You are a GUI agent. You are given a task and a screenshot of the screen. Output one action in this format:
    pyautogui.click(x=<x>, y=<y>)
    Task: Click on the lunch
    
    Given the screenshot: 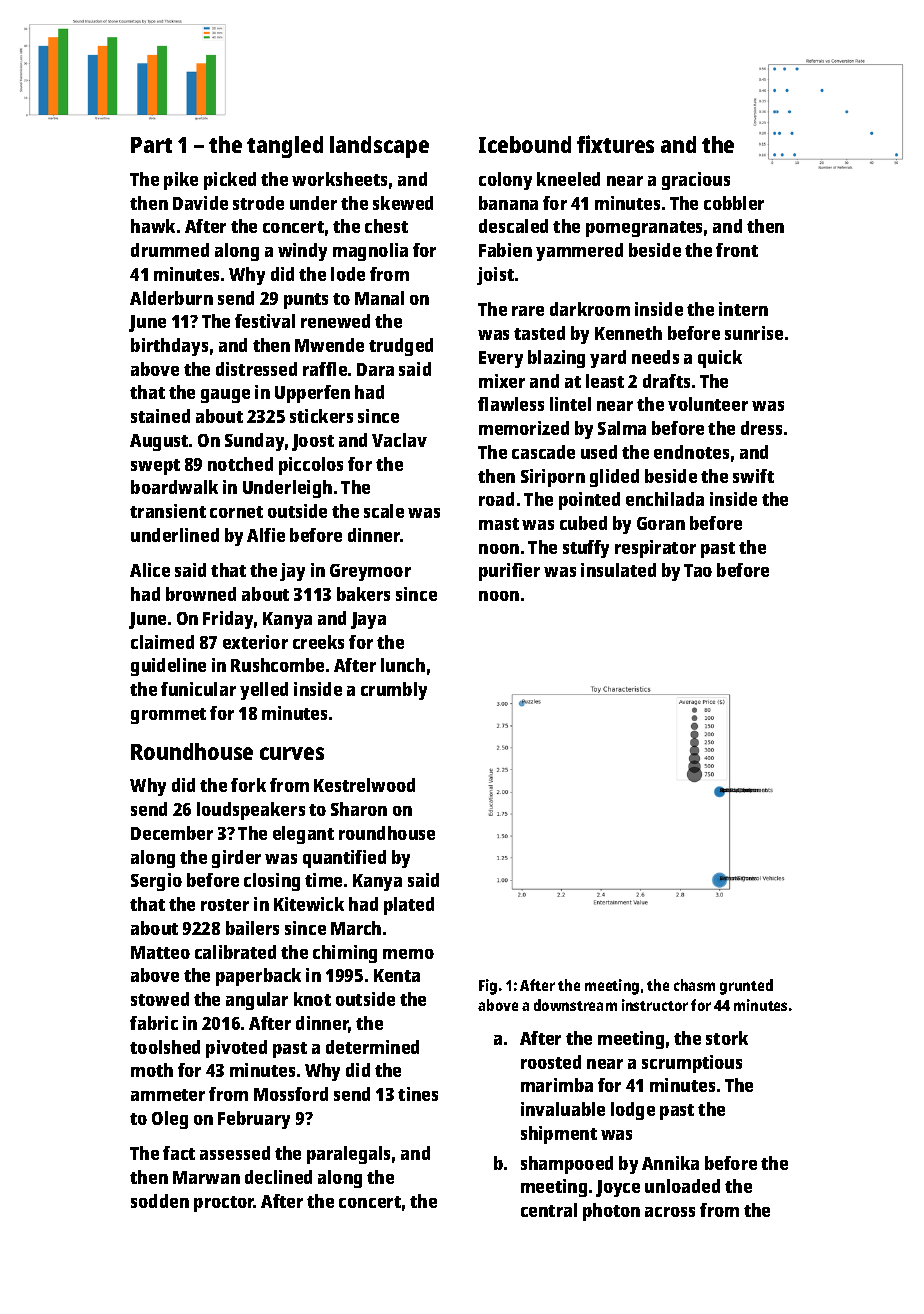 What is the action you would take?
    pyautogui.click(x=403, y=665)
